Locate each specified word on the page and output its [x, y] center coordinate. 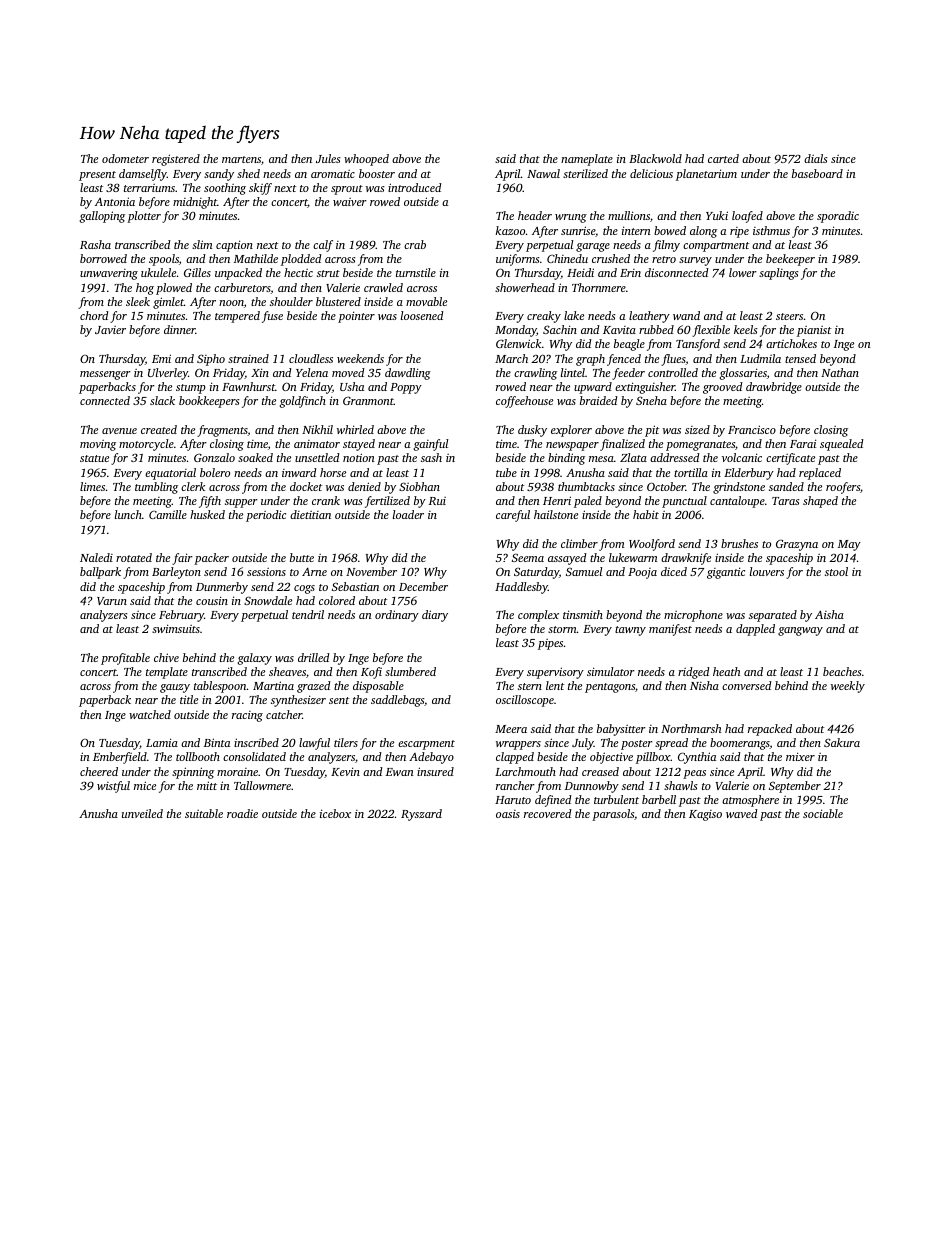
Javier [110, 330]
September [795, 787]
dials [816, 158]
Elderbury [749, 474]
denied [364, 486]
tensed [800, 358]
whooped [366, 160]
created [159, 429]
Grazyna [797, 545]
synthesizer [298, 701]
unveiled [142, 813]
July [583, 744]
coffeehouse [524, 402]
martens [241, 159]
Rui [437, 501]
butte [302, 557]
